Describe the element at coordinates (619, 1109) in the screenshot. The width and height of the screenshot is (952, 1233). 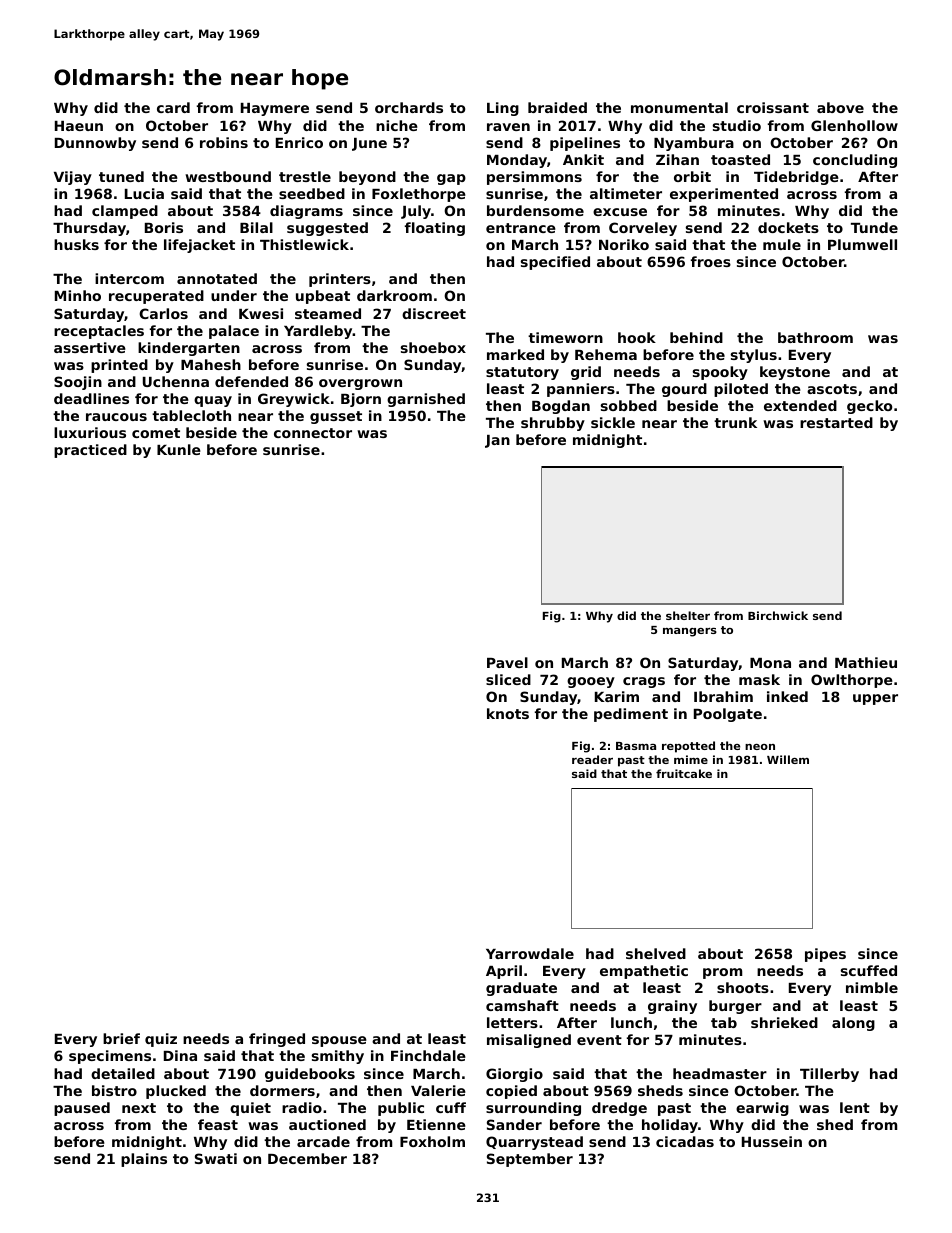
I see `dredge` at that location.
